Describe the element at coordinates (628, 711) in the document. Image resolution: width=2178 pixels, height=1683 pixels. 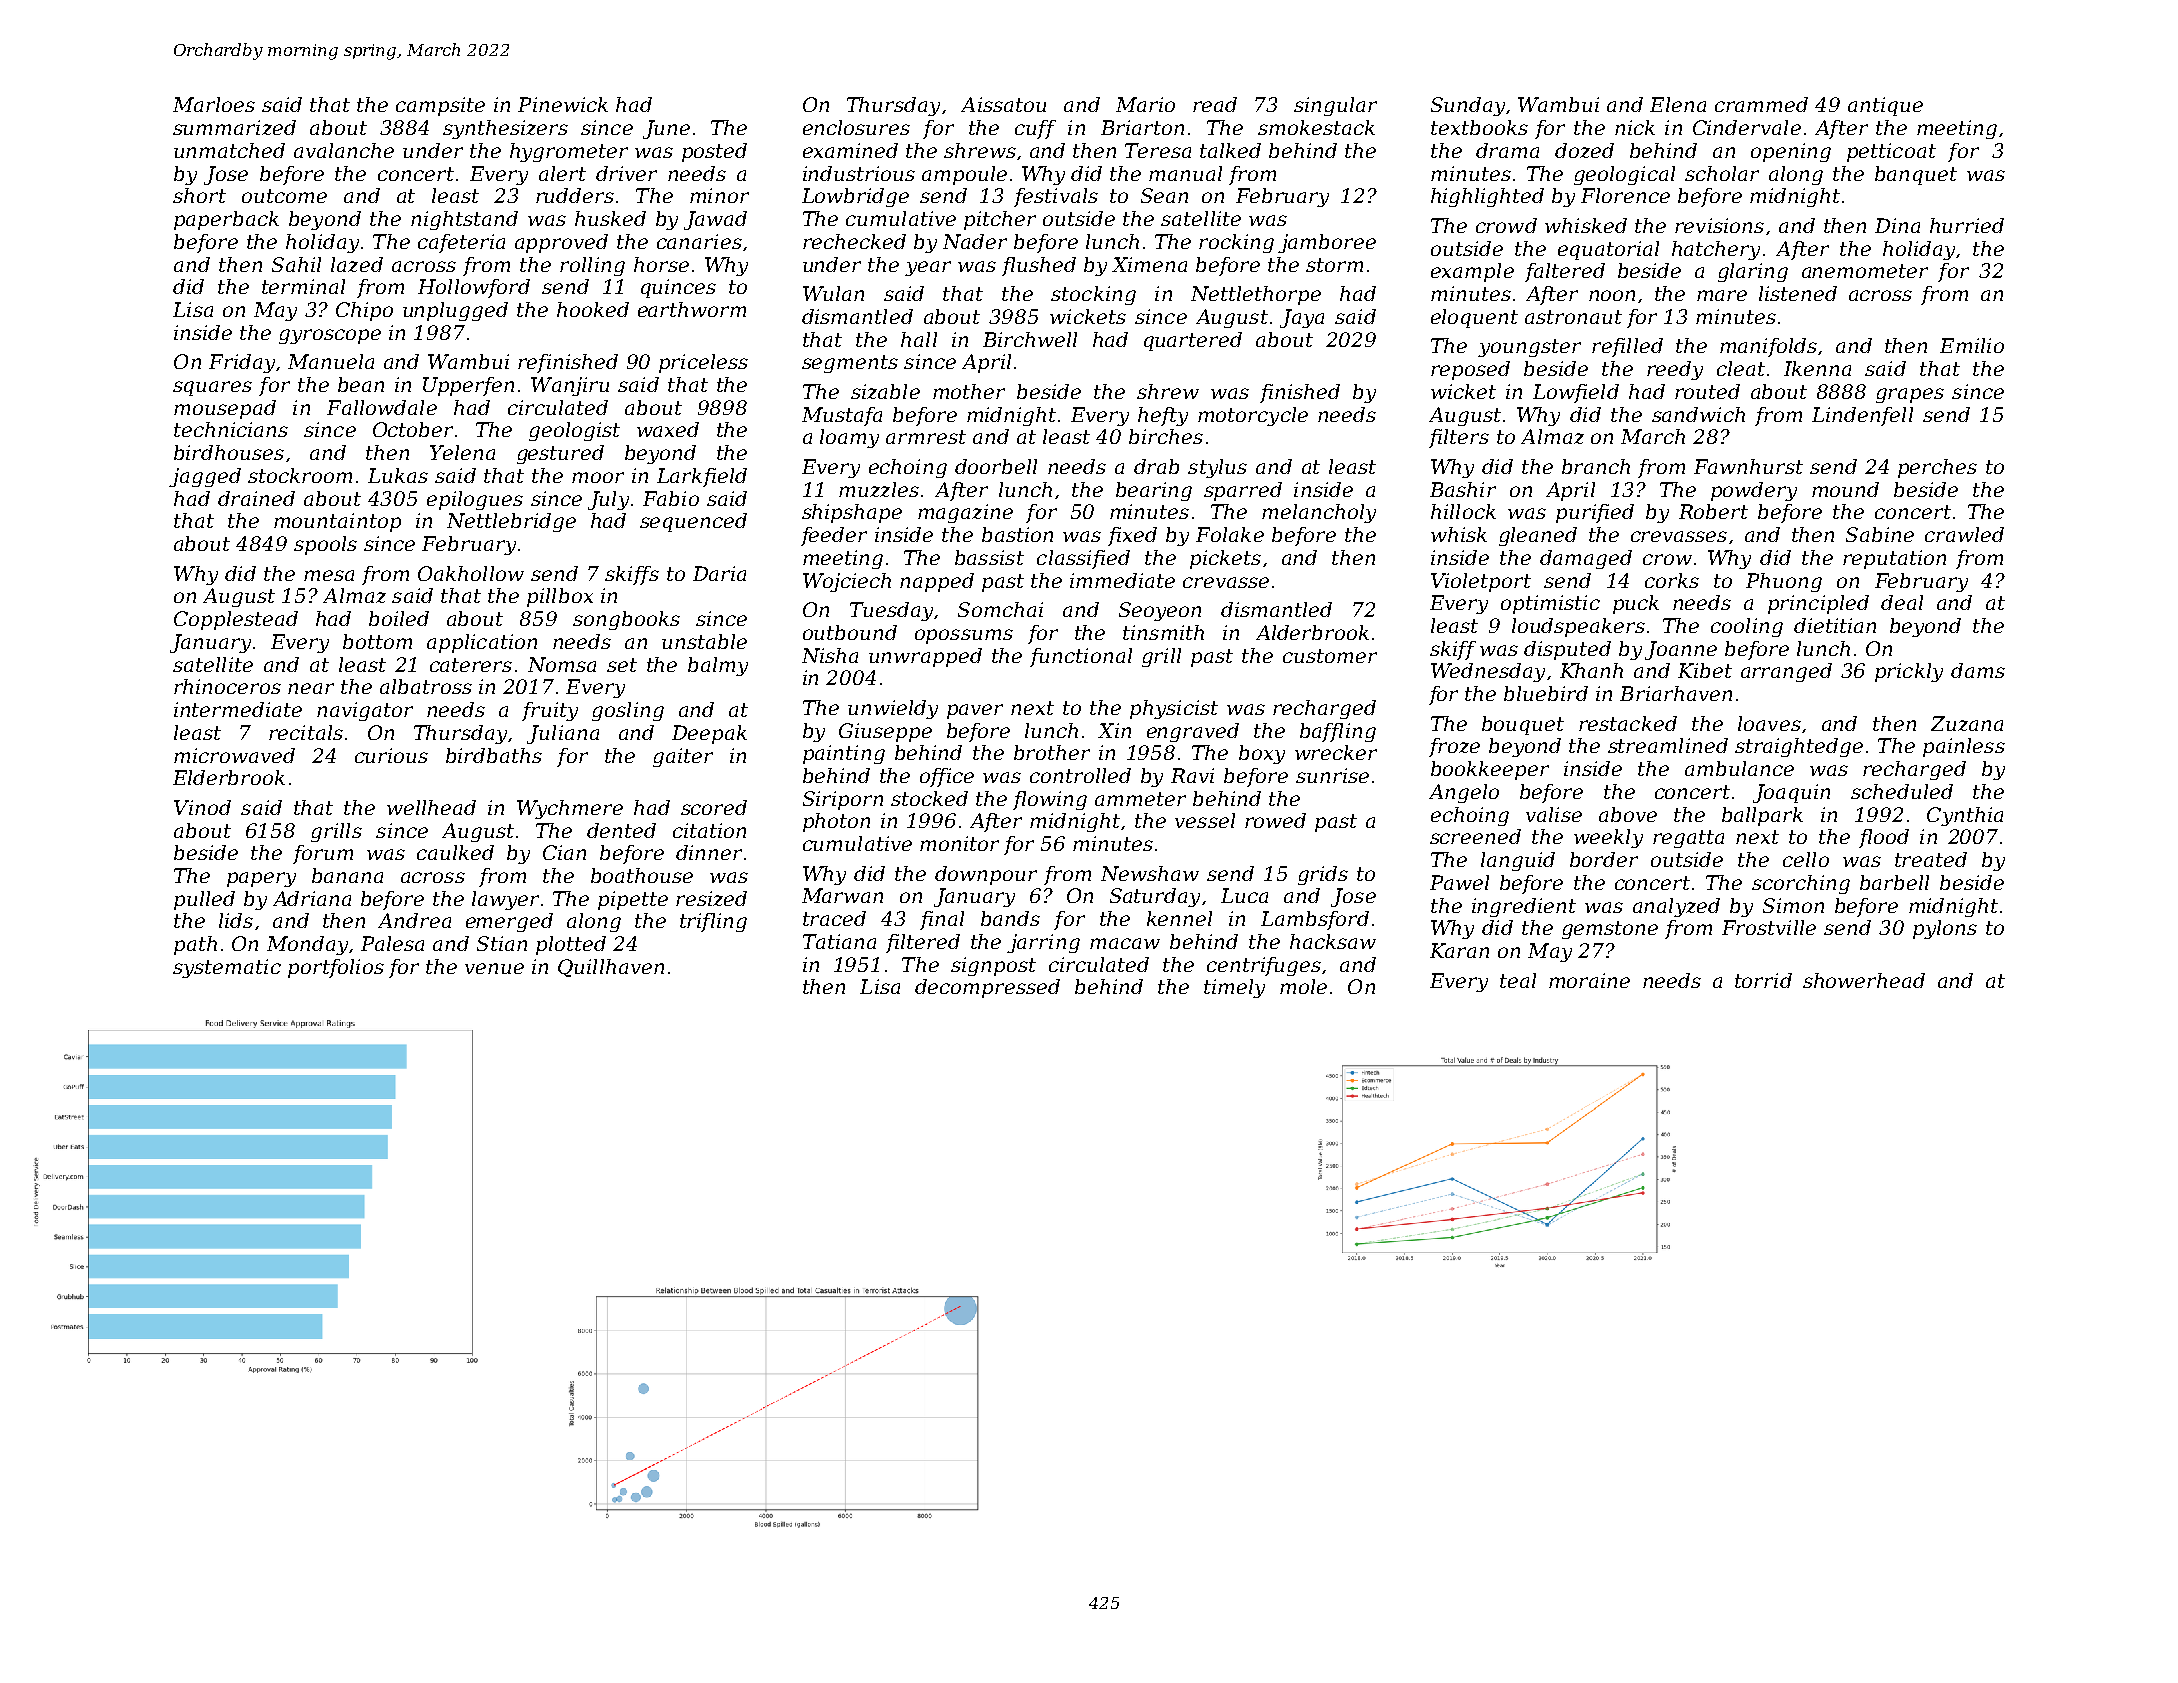
I see `gosling` at that location.
